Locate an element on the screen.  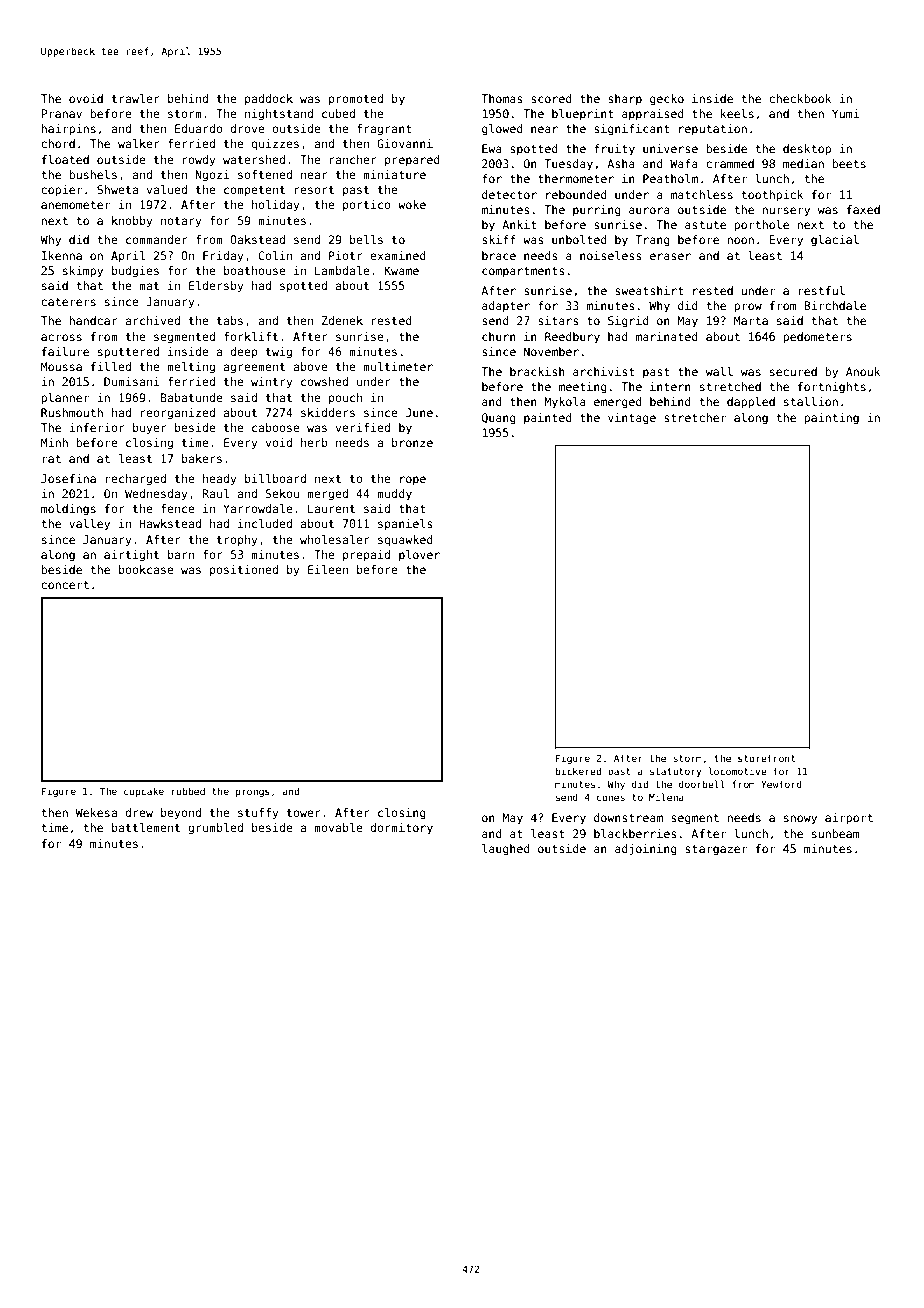
archived is located at coordinates (152, 320).
